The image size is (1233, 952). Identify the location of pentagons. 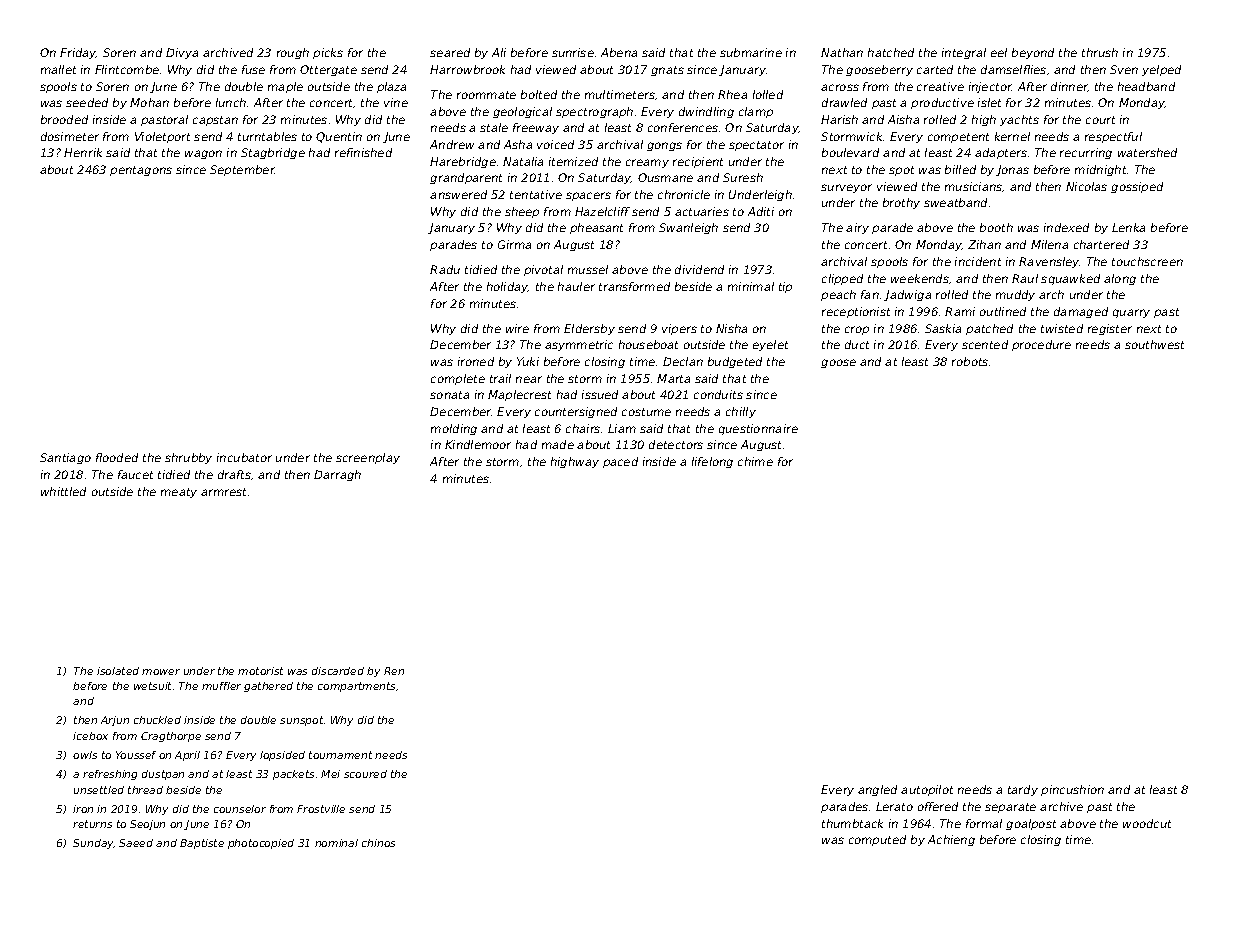
(141, 171).
